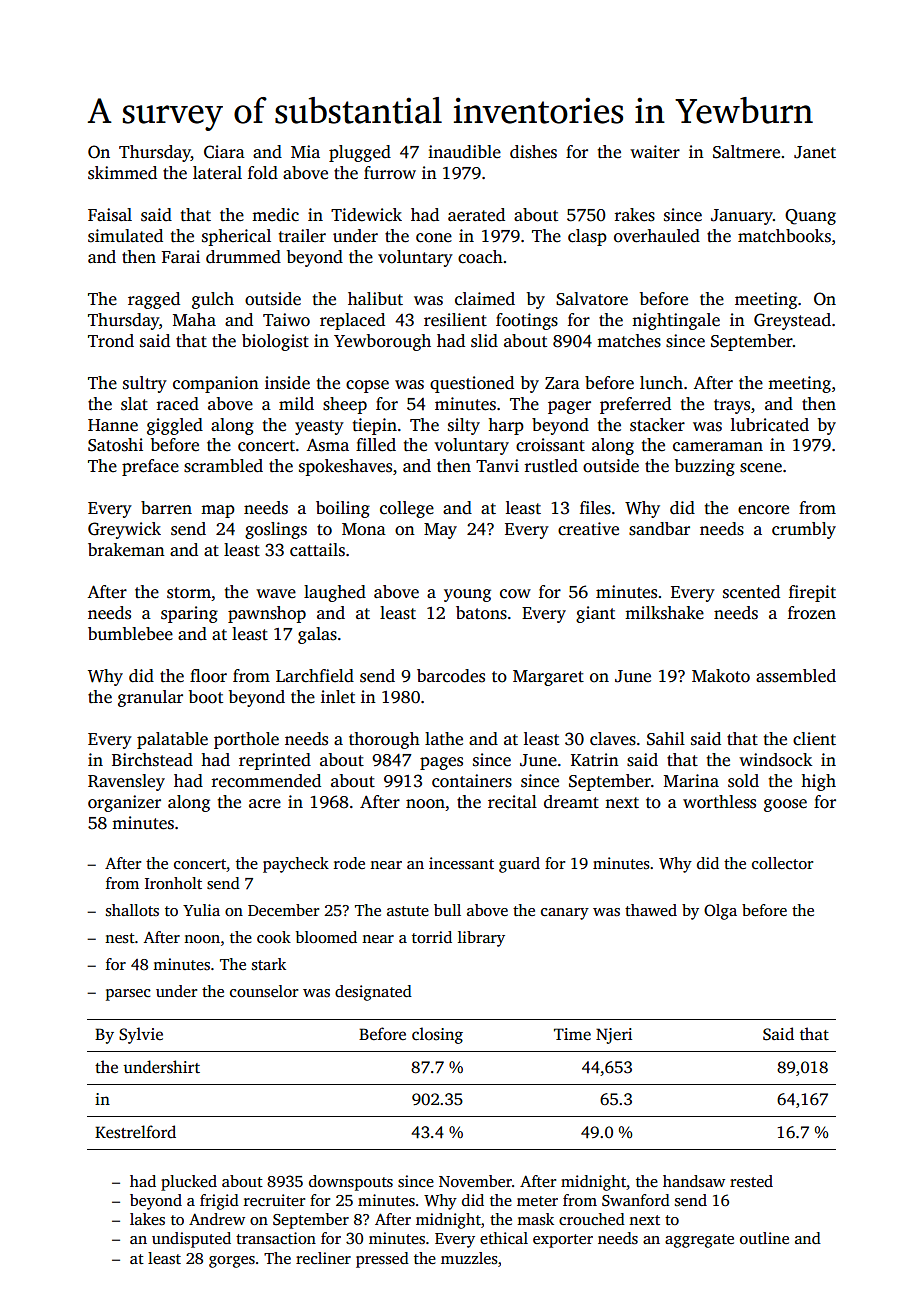 Image resolution: width=924 pixels, height=1314 pixels. I want to click on muzzles, so click(469, 1258).
